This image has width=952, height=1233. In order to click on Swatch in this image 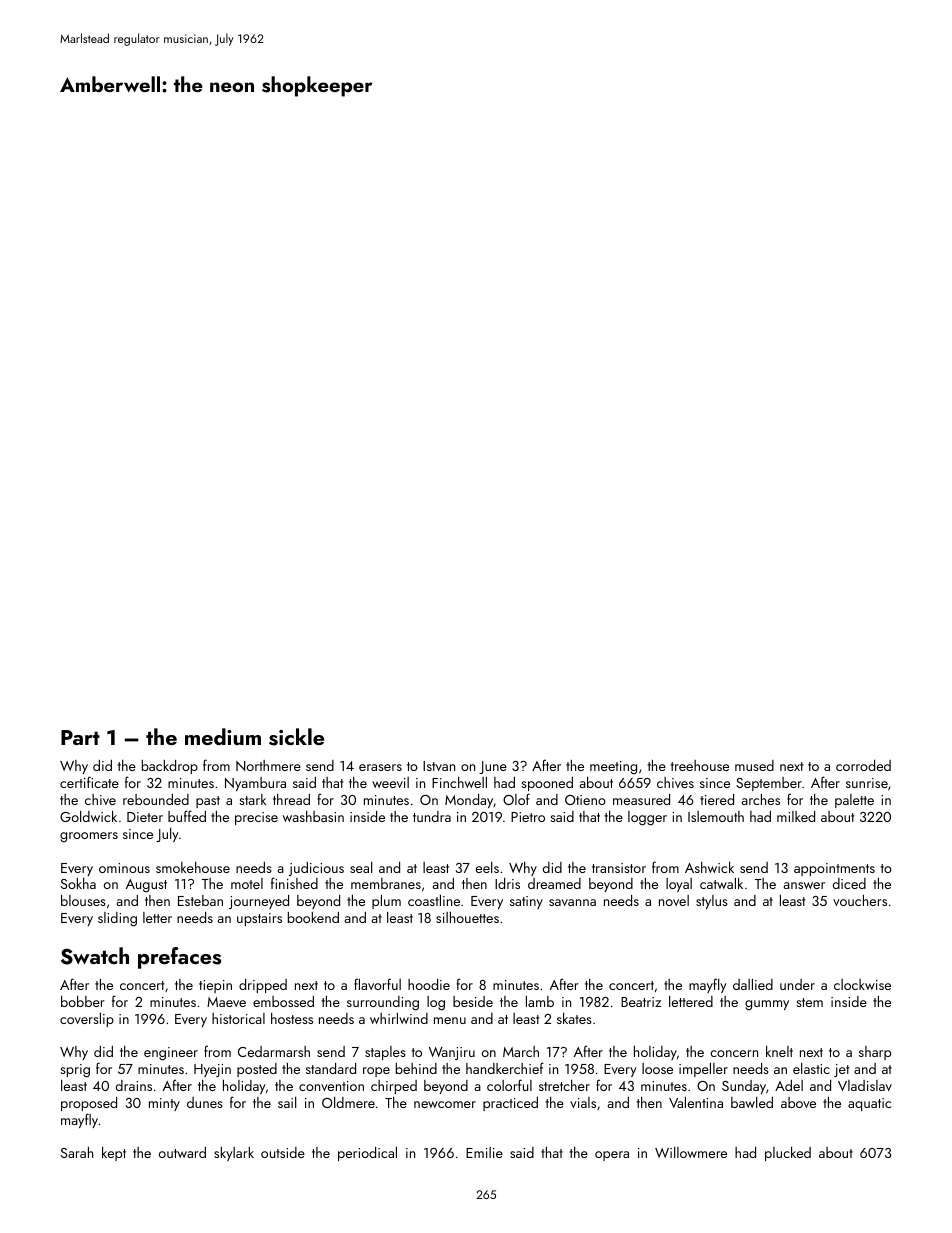, I will do `click(95, 956)`.
